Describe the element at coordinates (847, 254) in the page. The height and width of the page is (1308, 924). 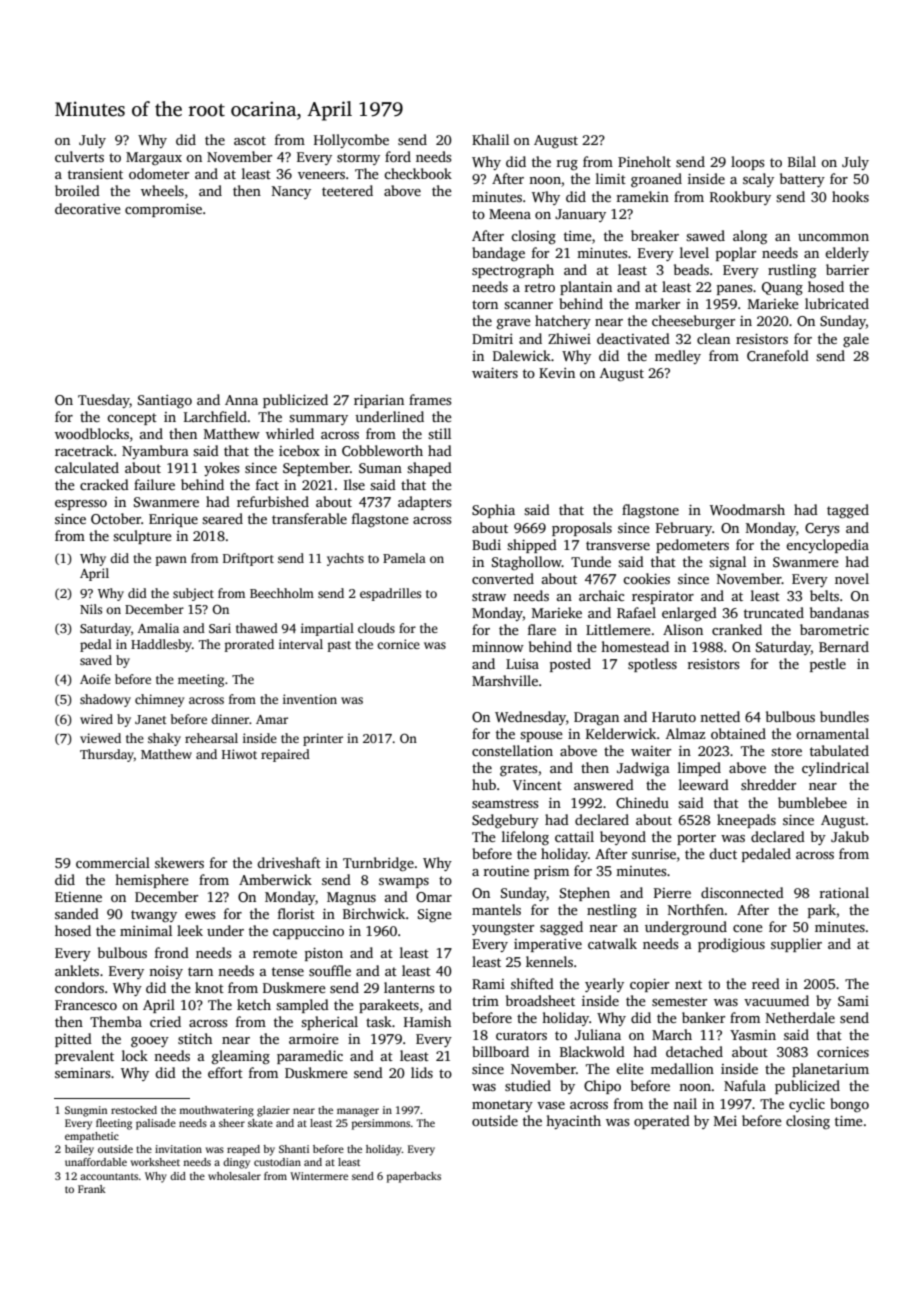
I see `elderly` at that location.
